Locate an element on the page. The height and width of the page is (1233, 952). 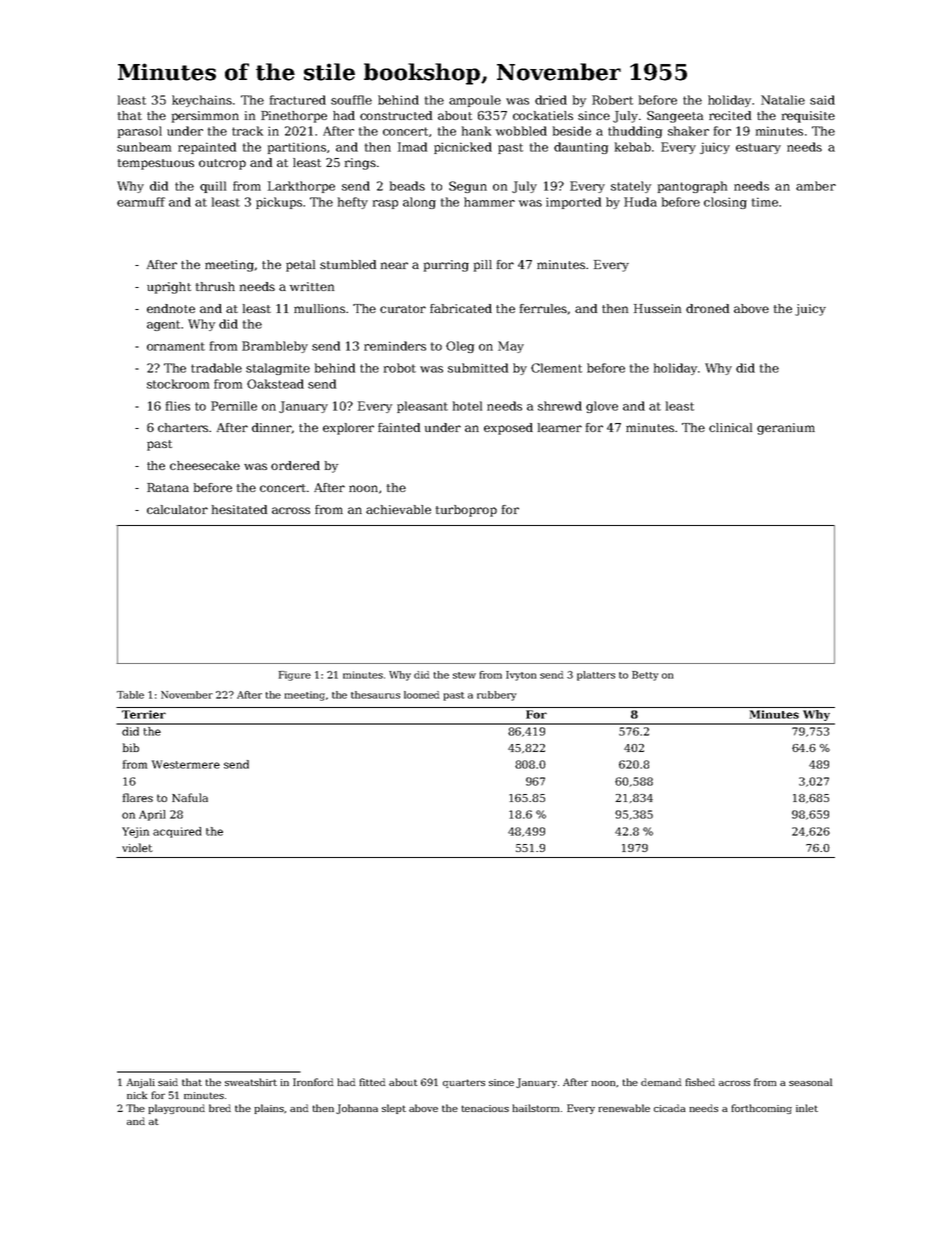
Ironford is located at coordinates (313, 1082).
